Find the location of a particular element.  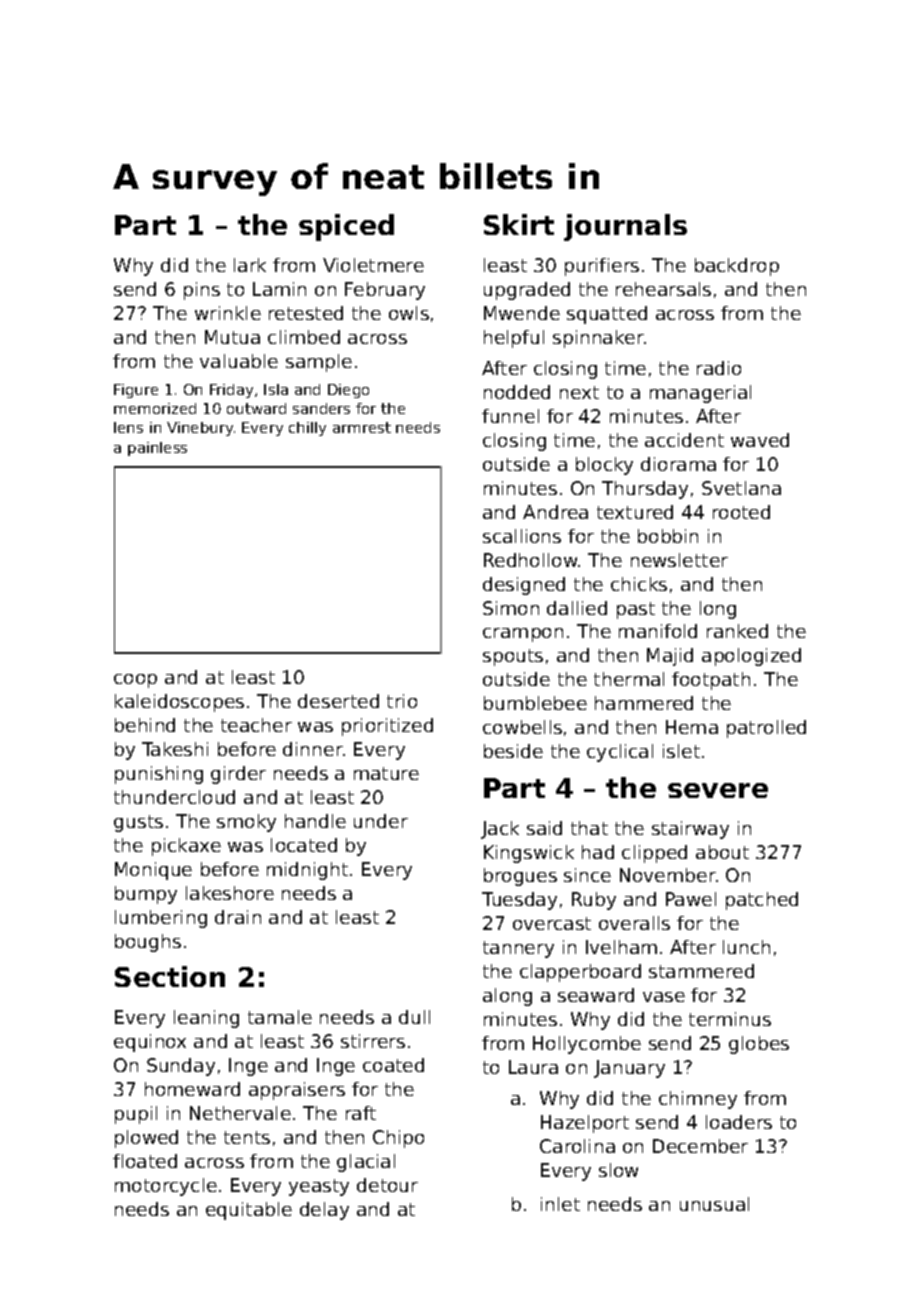

deserted is located at coordinates (338, 701).
